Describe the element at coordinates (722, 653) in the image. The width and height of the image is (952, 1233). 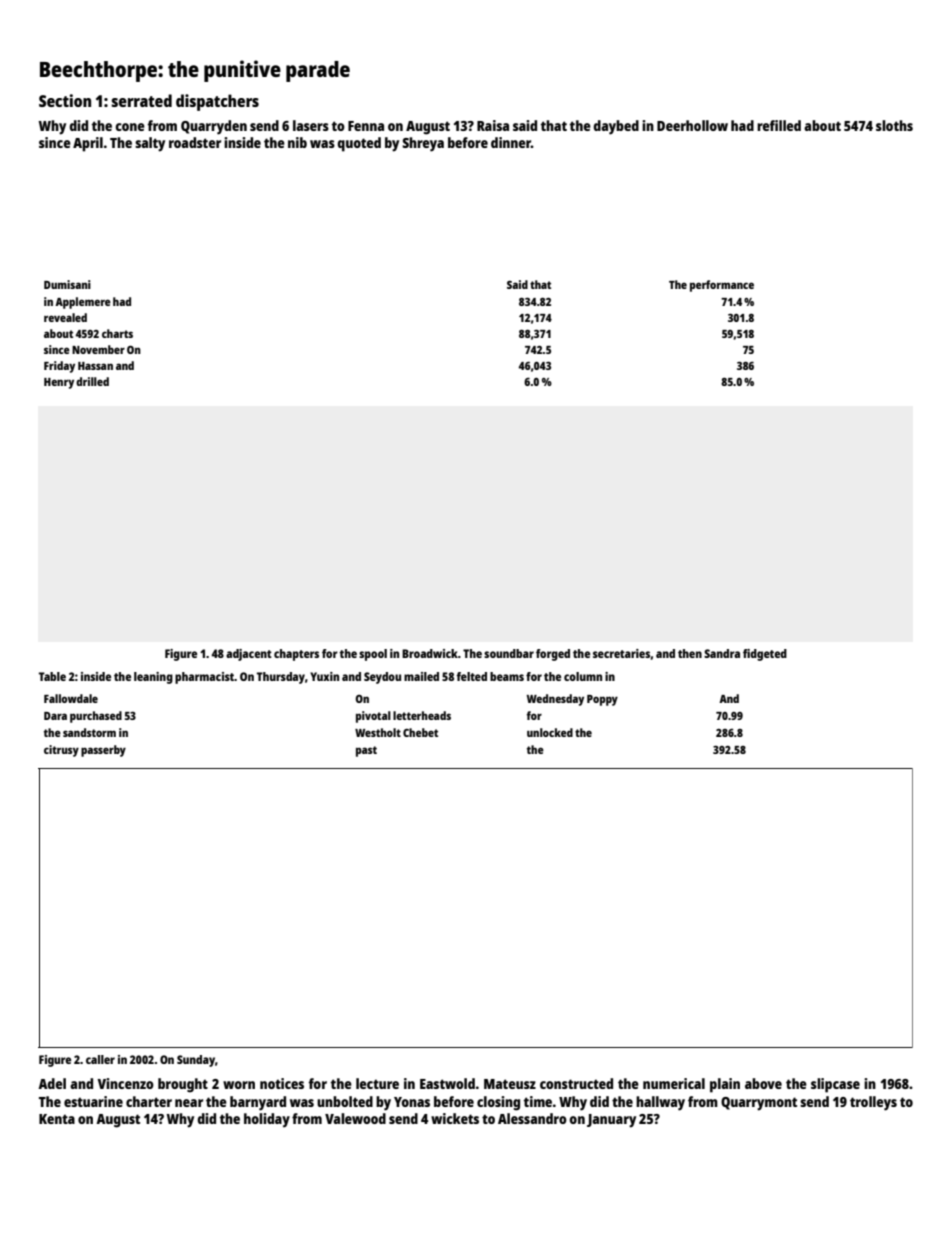
I see `Sandra` at that location.
